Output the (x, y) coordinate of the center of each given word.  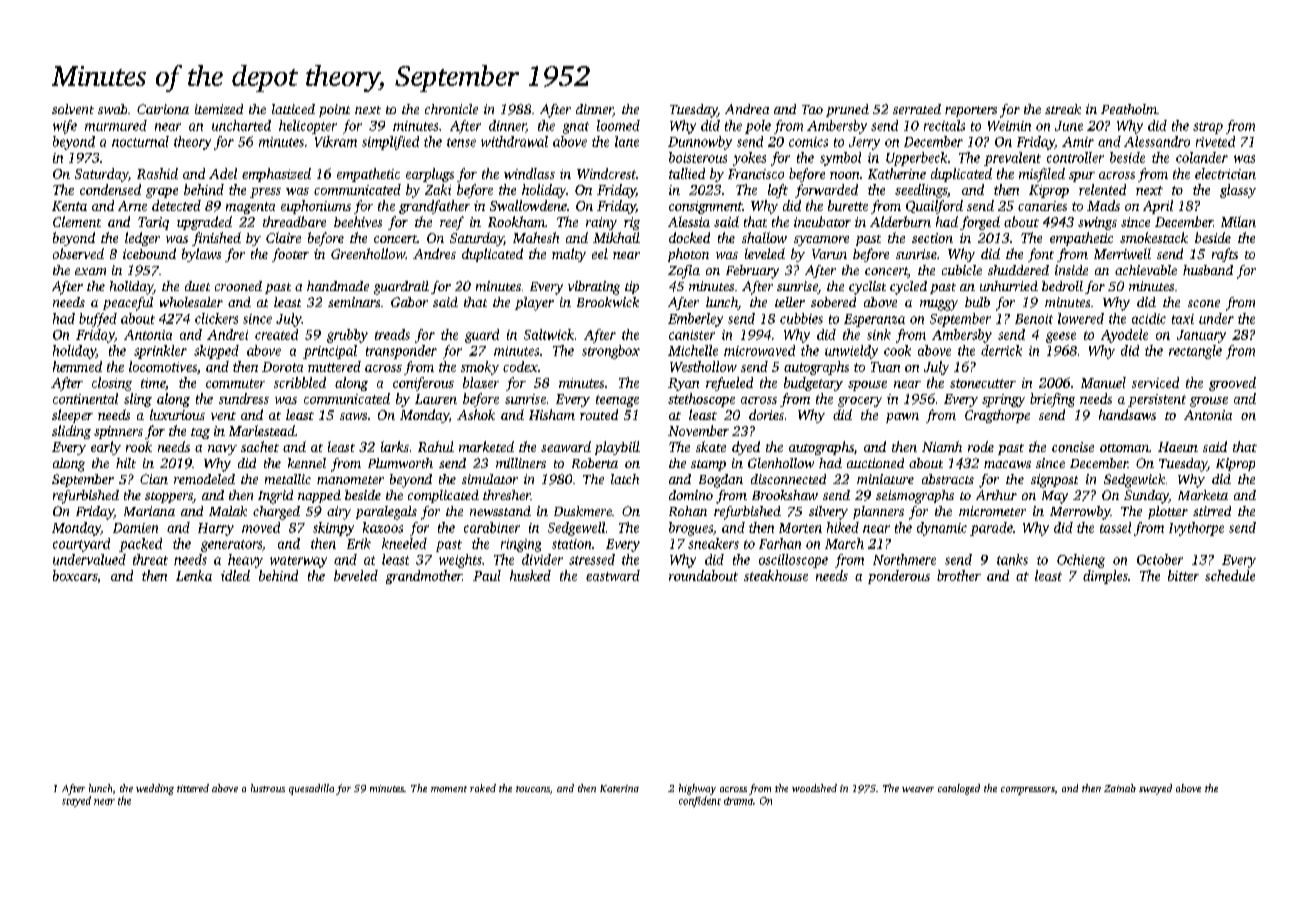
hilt (126, 463)
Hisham (552, 414)
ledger (142, 239)
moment (449, 789)
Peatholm (1129, 109)
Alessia (689, 221)
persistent (1157, 400)
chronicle (451, 109)
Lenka (194, 575)
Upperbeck (916, 159)
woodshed (814, 788)
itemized (219, 109)
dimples (1105, 577)
